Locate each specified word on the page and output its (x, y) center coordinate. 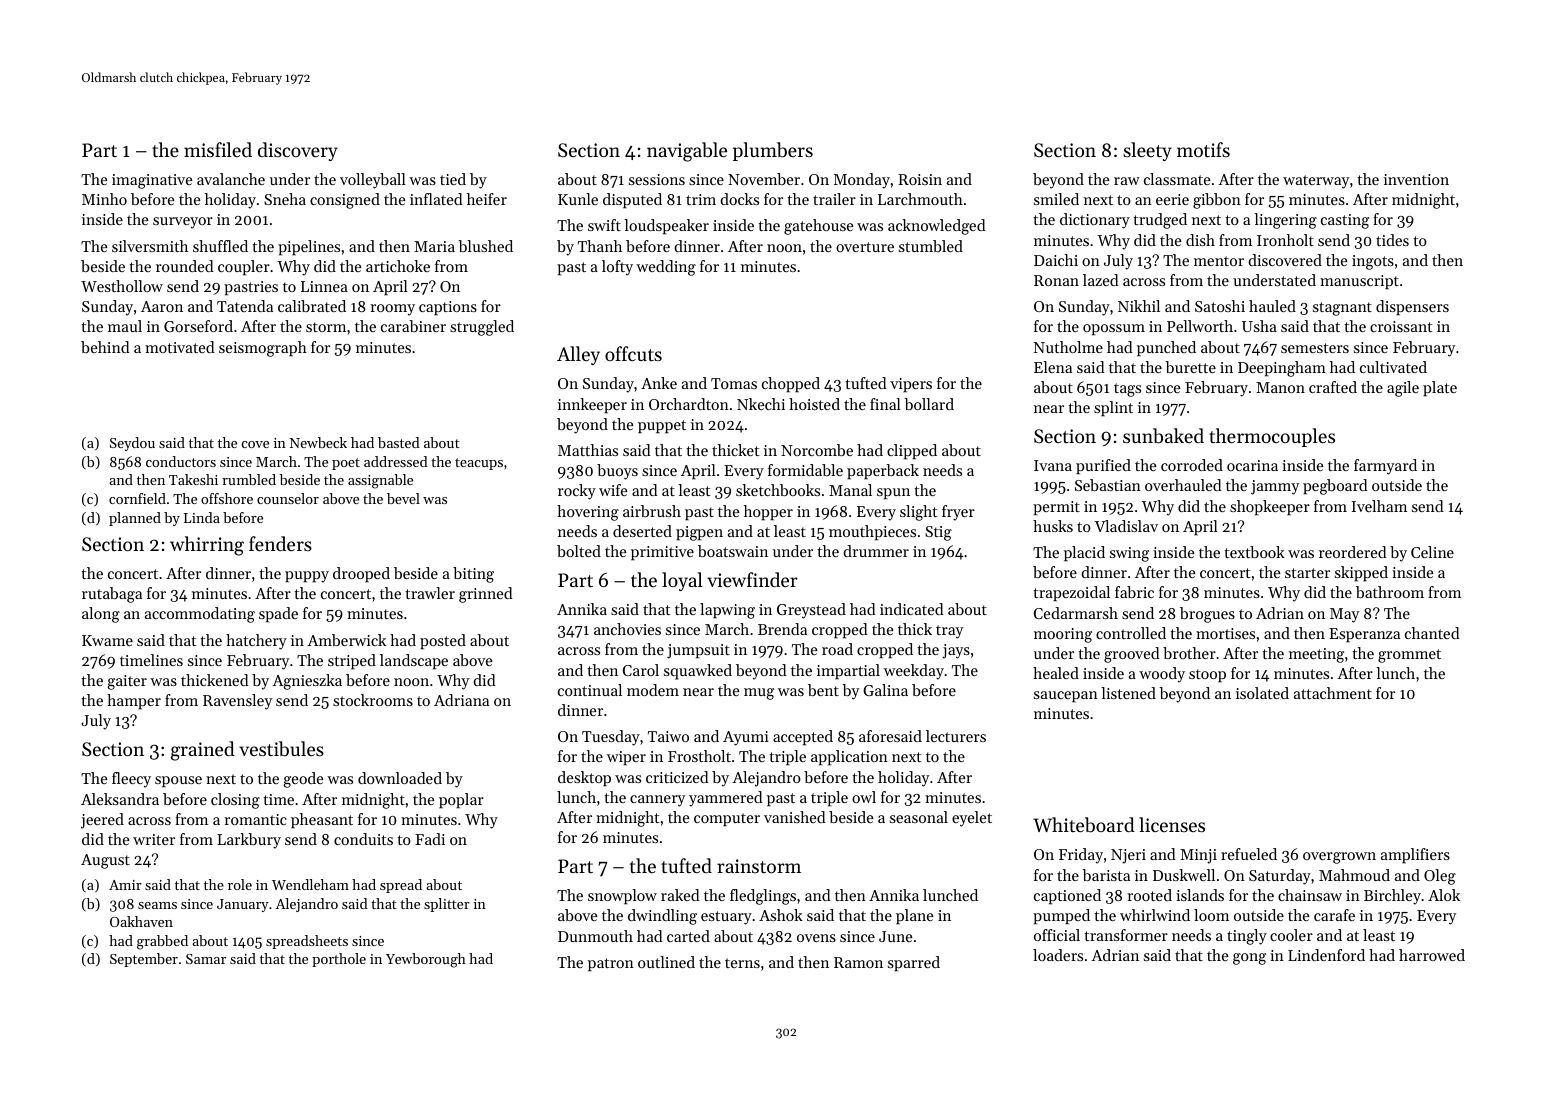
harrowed (1432, 955)
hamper (134, 702)
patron (611, 965)
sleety (1147, 151)
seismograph (263, 349)
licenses (1172, 824)
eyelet (972, 819)
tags (1127, 390)
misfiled (218, 149)
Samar (206, 959)
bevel (403, 498)
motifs (1203, 149)
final (885, 404)
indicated (912, 609)
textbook (1254, 552)
